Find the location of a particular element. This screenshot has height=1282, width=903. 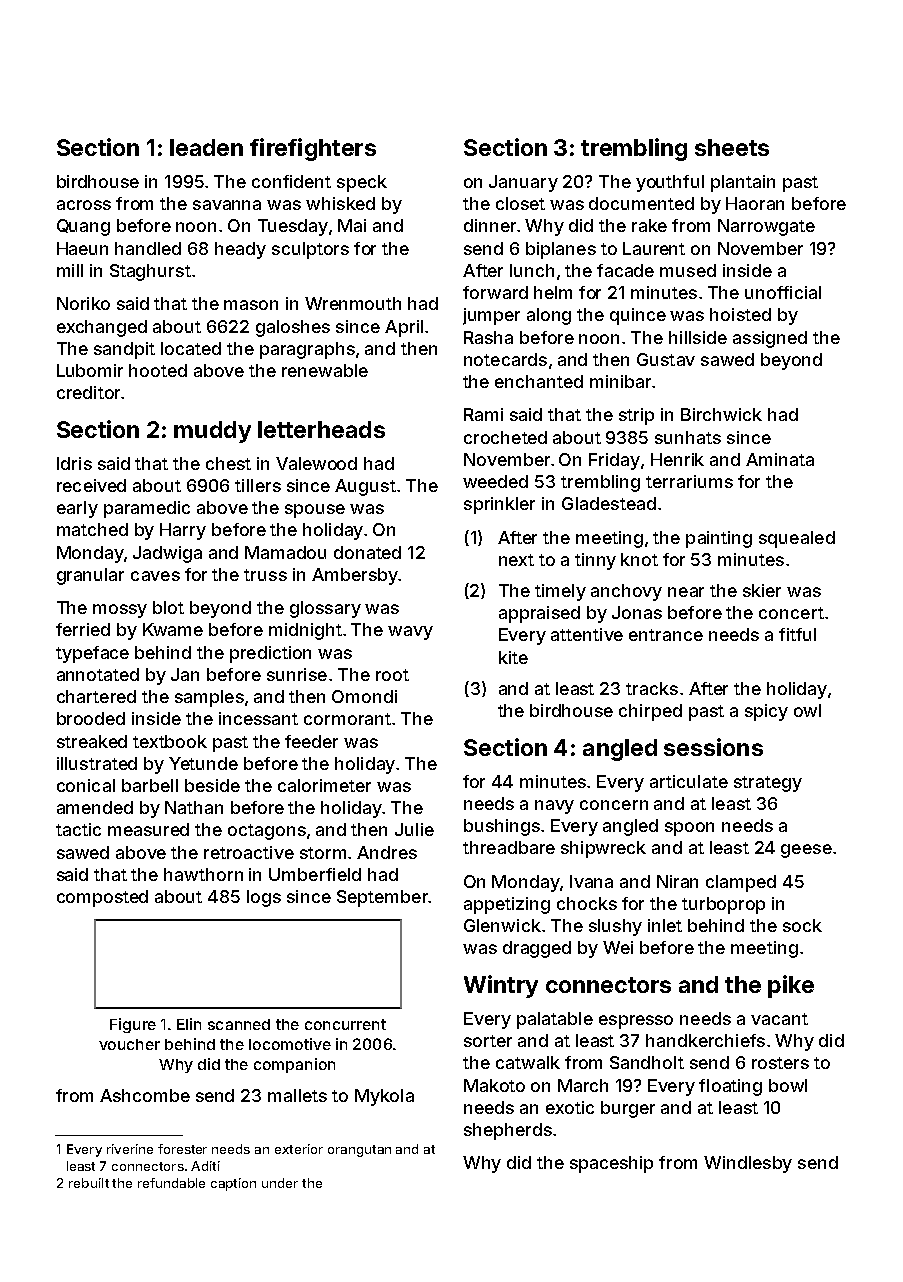

Aminata is located at coordinates (780, 459).
